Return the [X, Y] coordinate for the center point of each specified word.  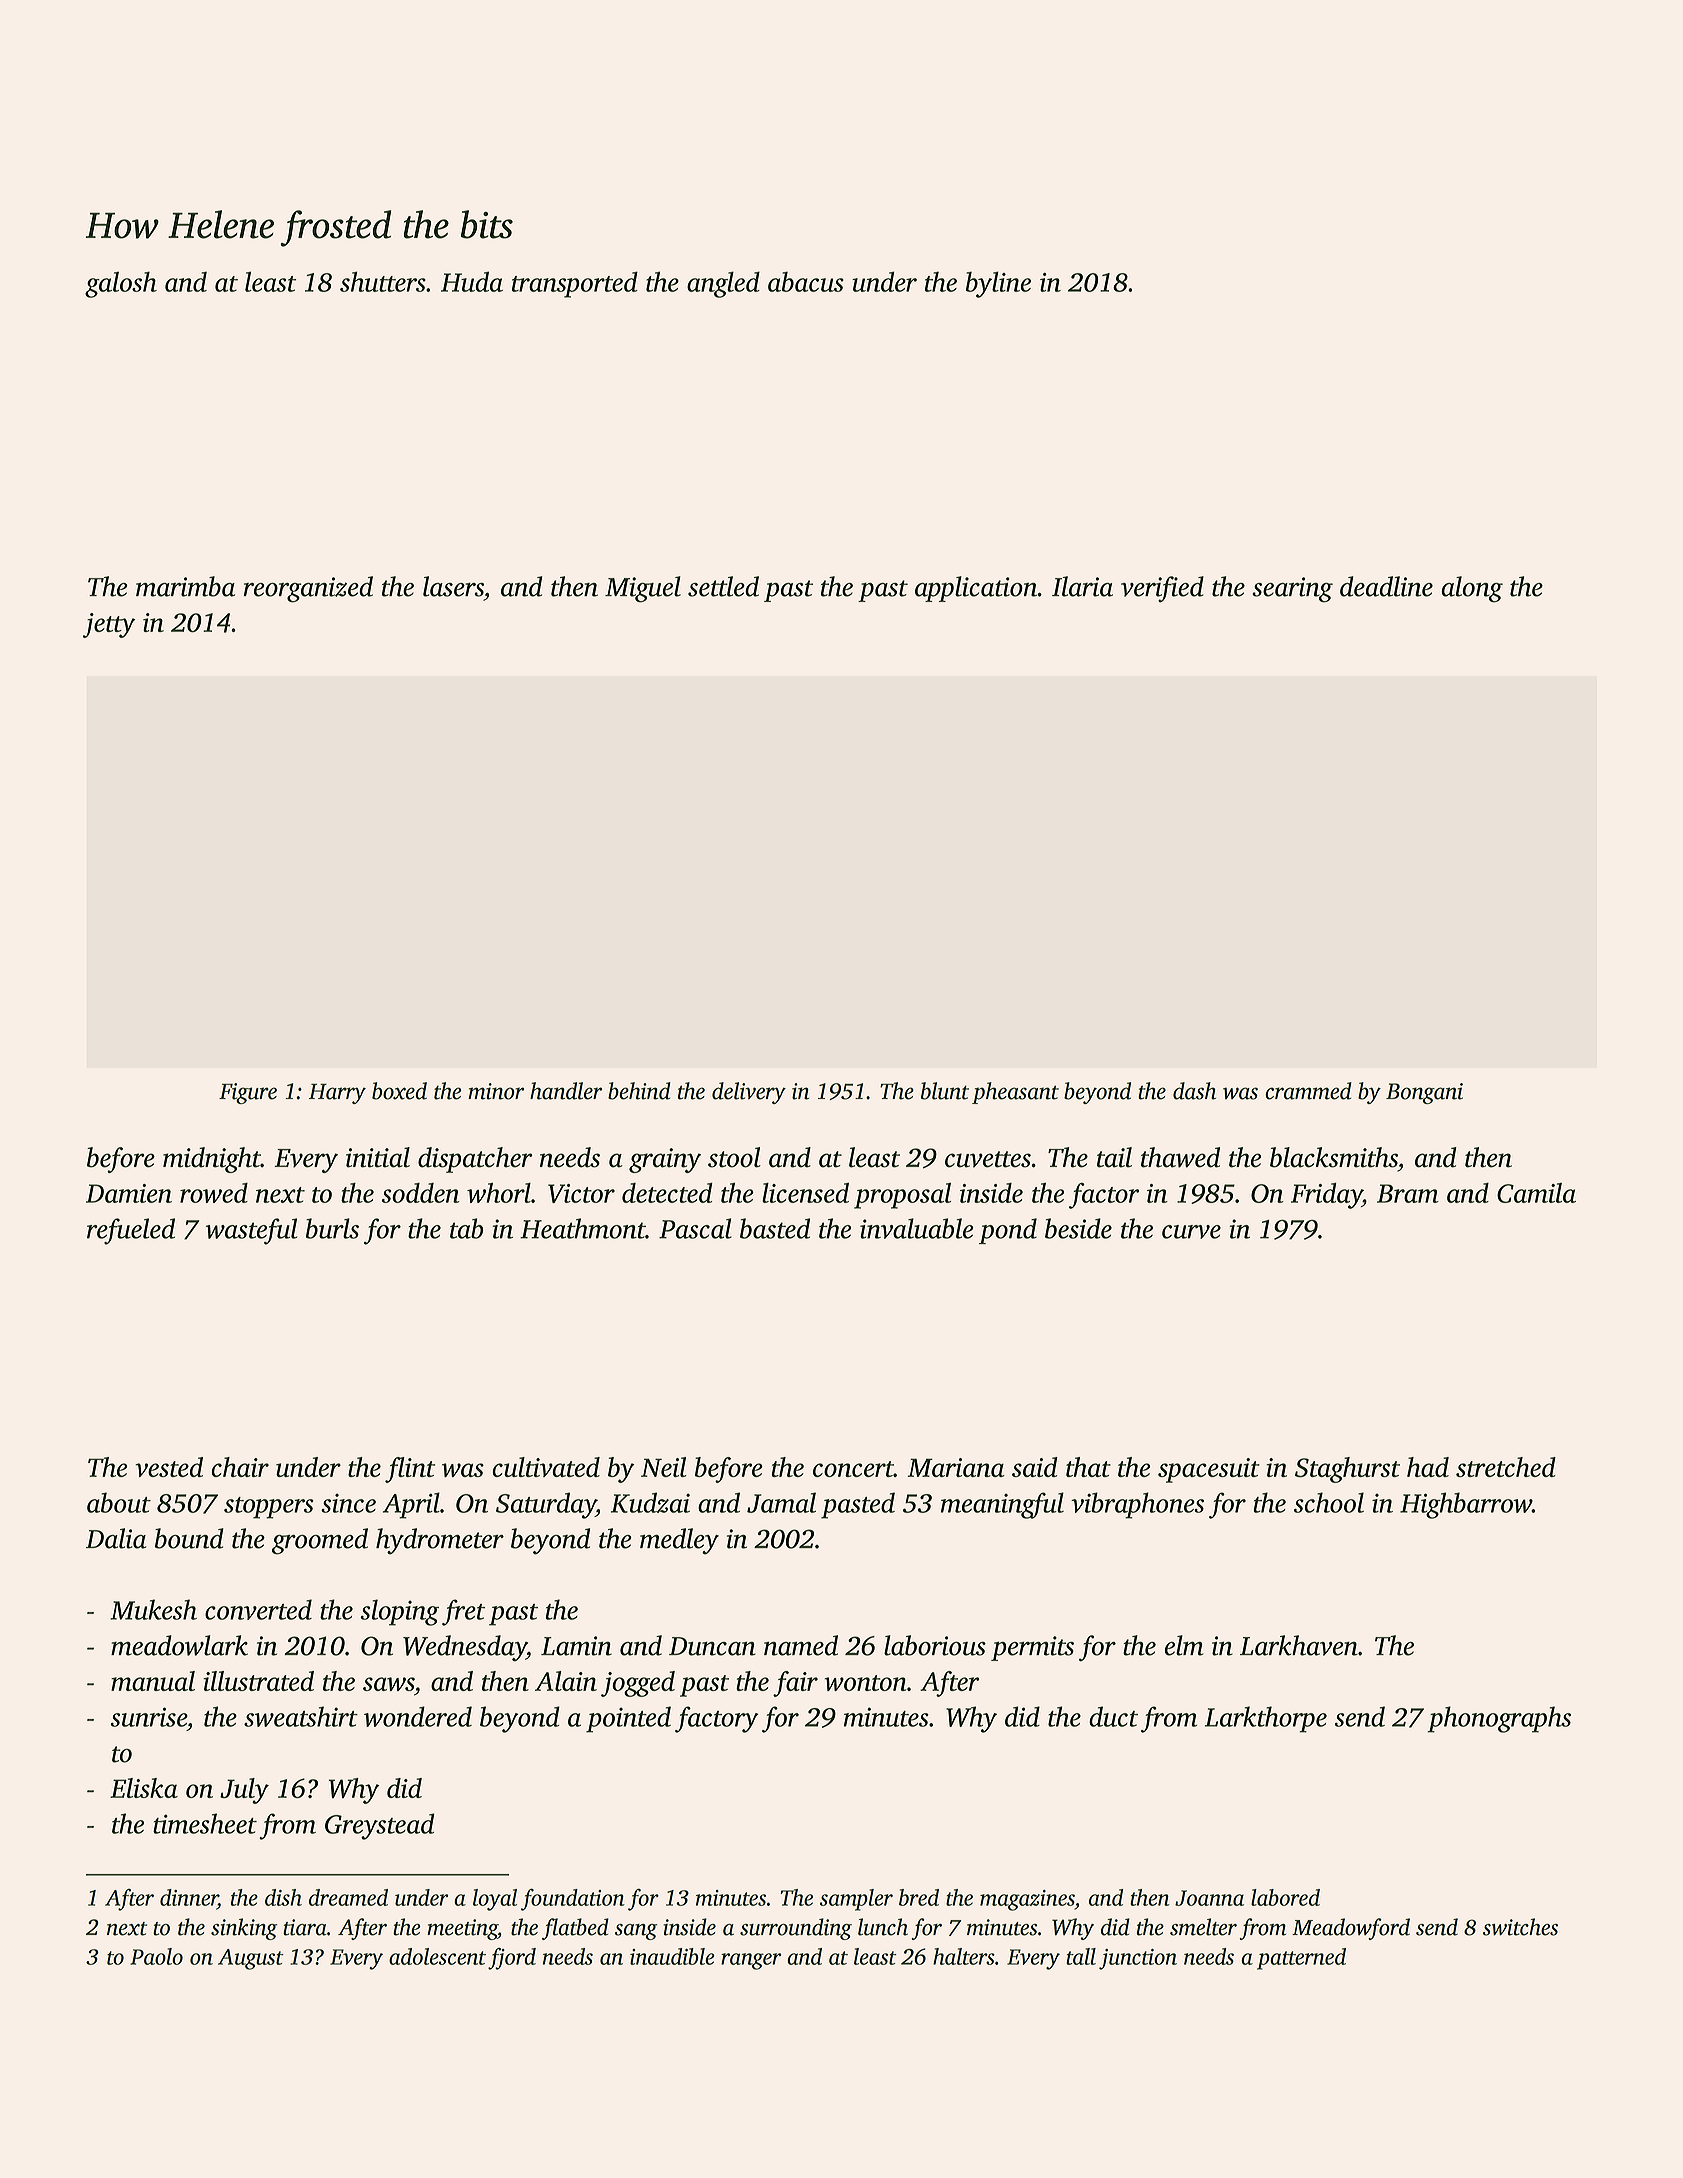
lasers [453, 586]
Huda [472, 281]
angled [723, 284]
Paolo [156, 1956]
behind [639, 1091]
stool [734, 1157]
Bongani [1424, 1093]
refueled [131, 1231]
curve [1191, 1232]
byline [998, 284]
